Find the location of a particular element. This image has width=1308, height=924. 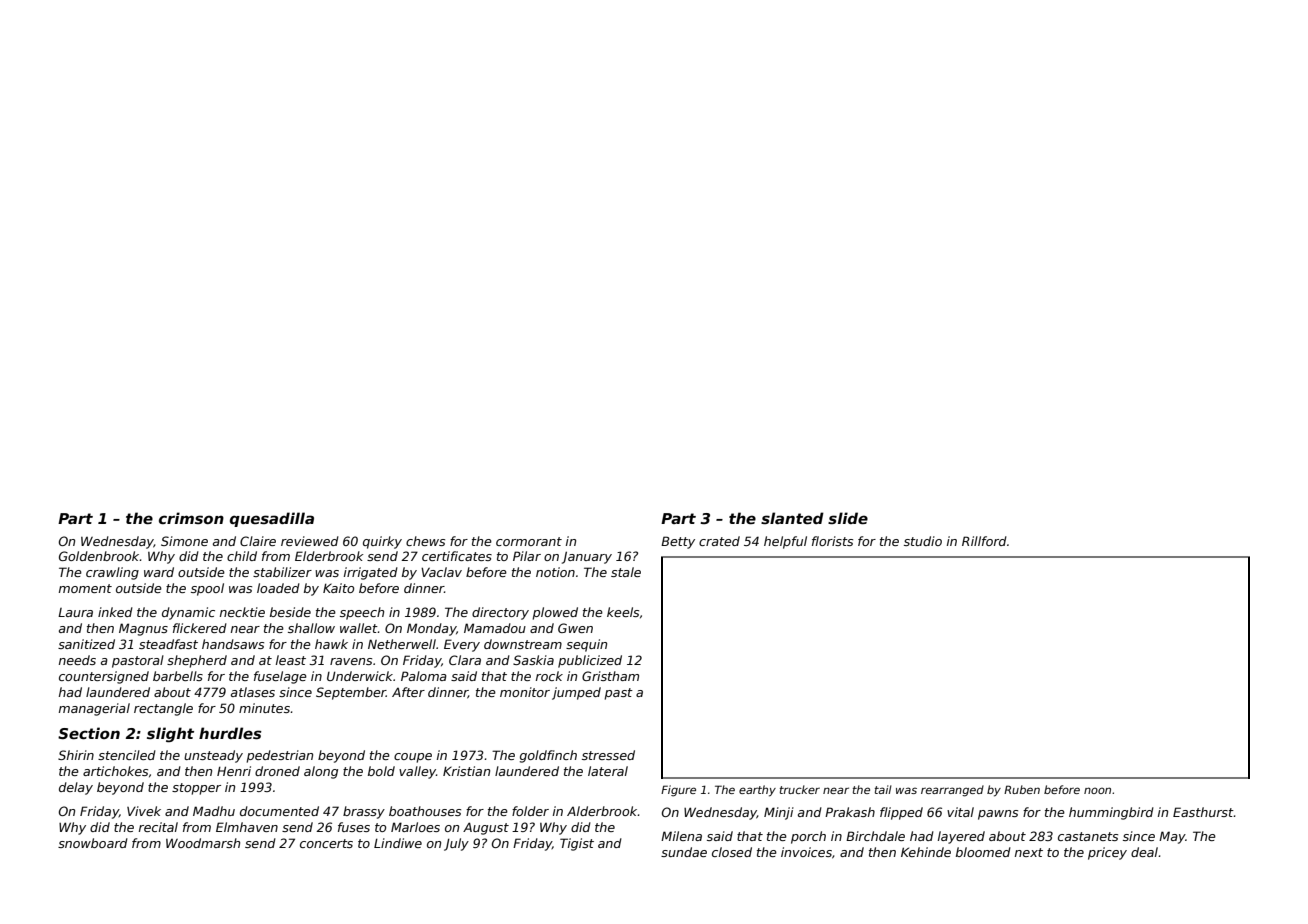

child is located at coordinates (242, 556).
